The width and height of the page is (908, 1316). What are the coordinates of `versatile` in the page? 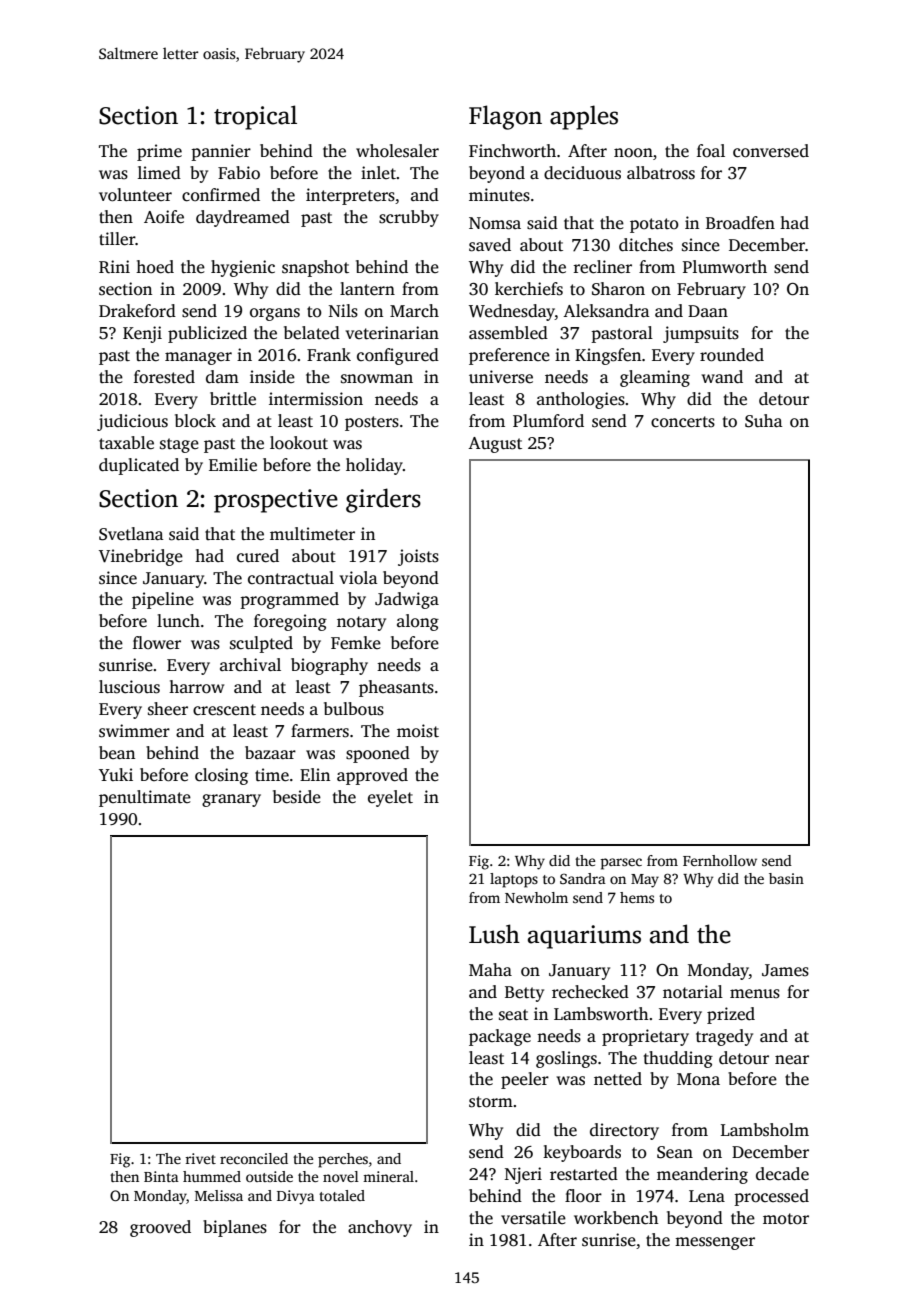 It's located at (533, 1218).
